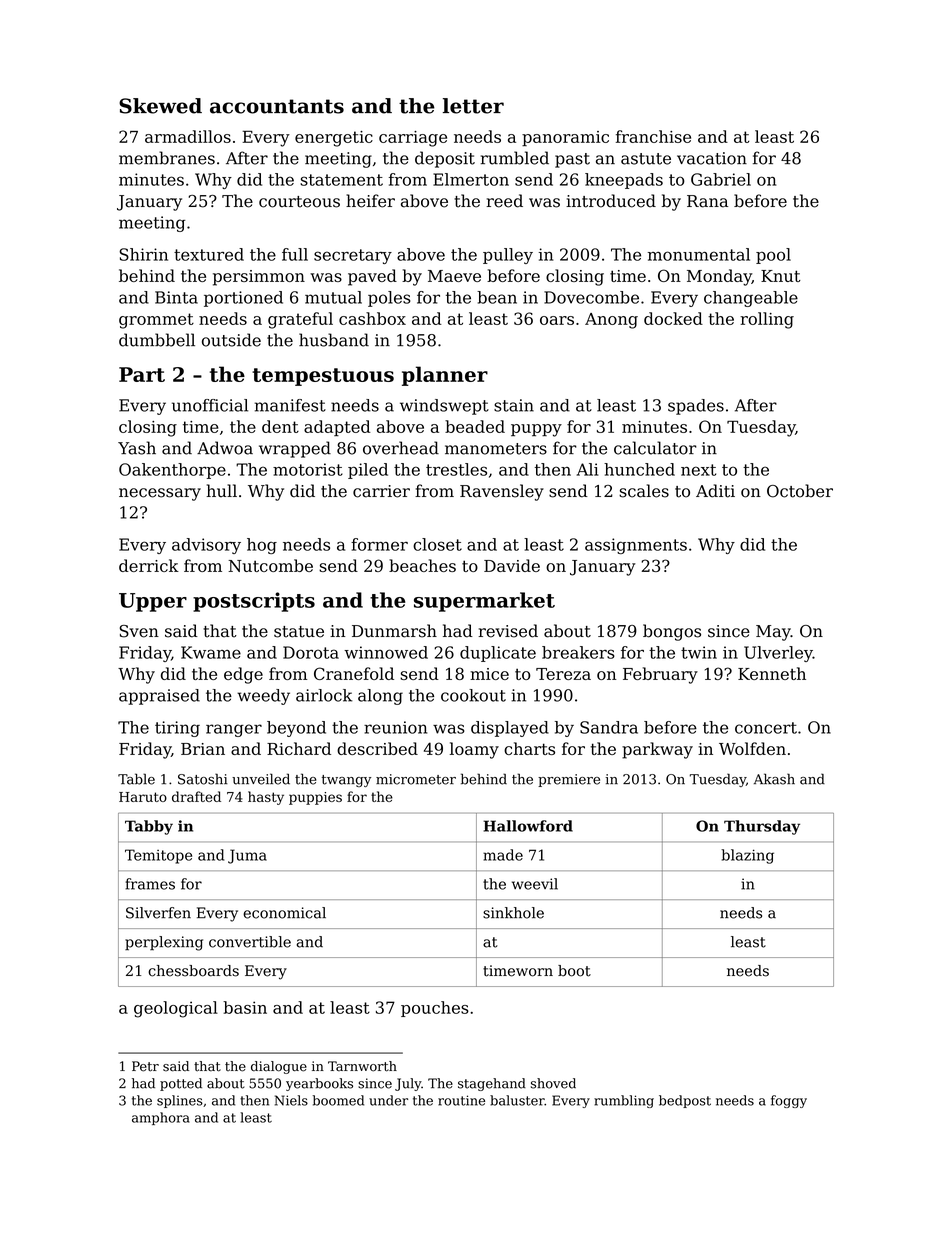  Describe the element at coordinates (715, 491) in the image. I see `Aditi` at that location.
